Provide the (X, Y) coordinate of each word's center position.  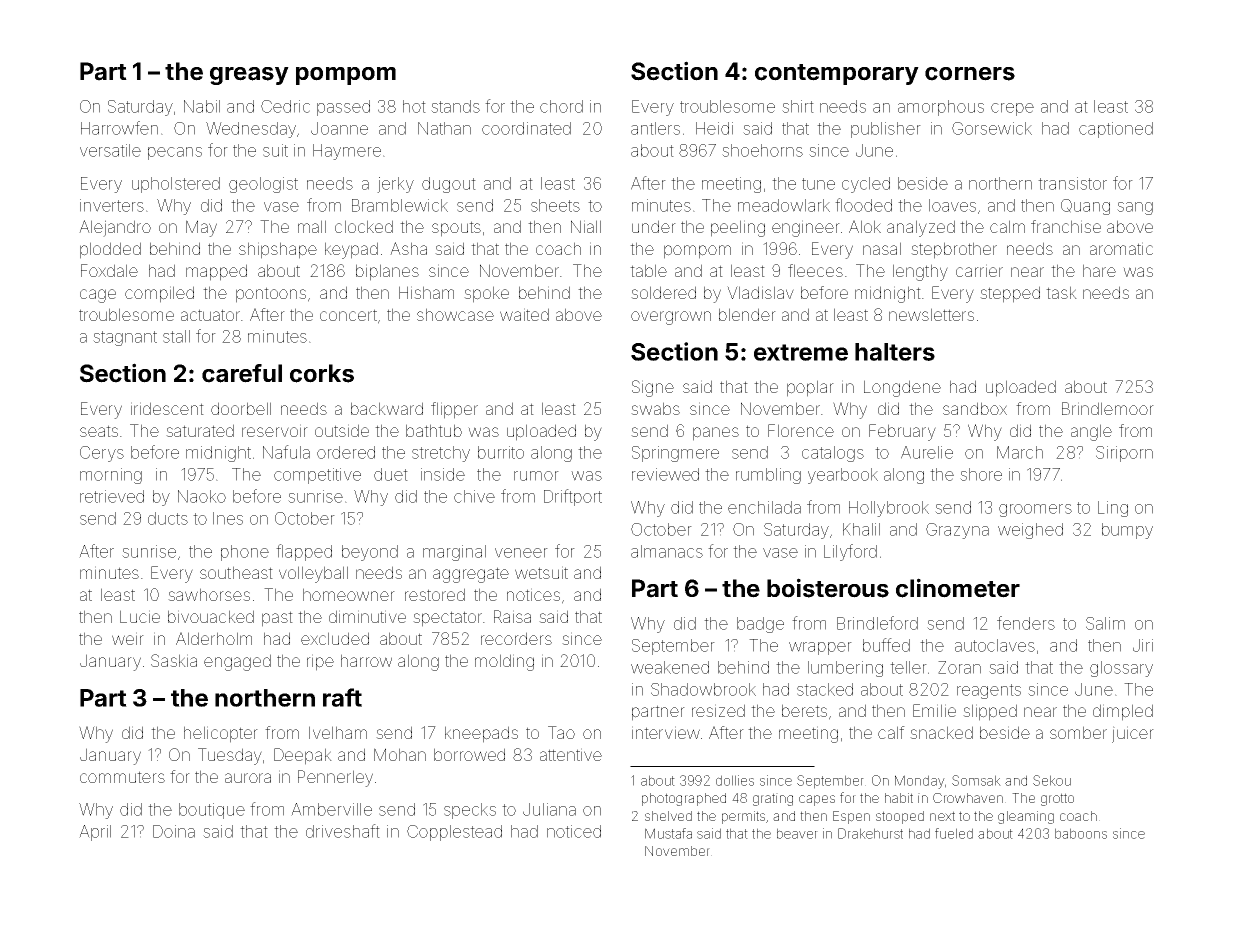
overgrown (671, 318)
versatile (110, 150)
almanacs (667, 551)
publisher (886, 130)
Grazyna (957, 531)
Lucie (140, 616)
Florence (801, 430)
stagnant (125, 338)
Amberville (331, 809)
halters (895, 352)
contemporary (837, 74)
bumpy (1127, 531)
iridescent (167, 408)
